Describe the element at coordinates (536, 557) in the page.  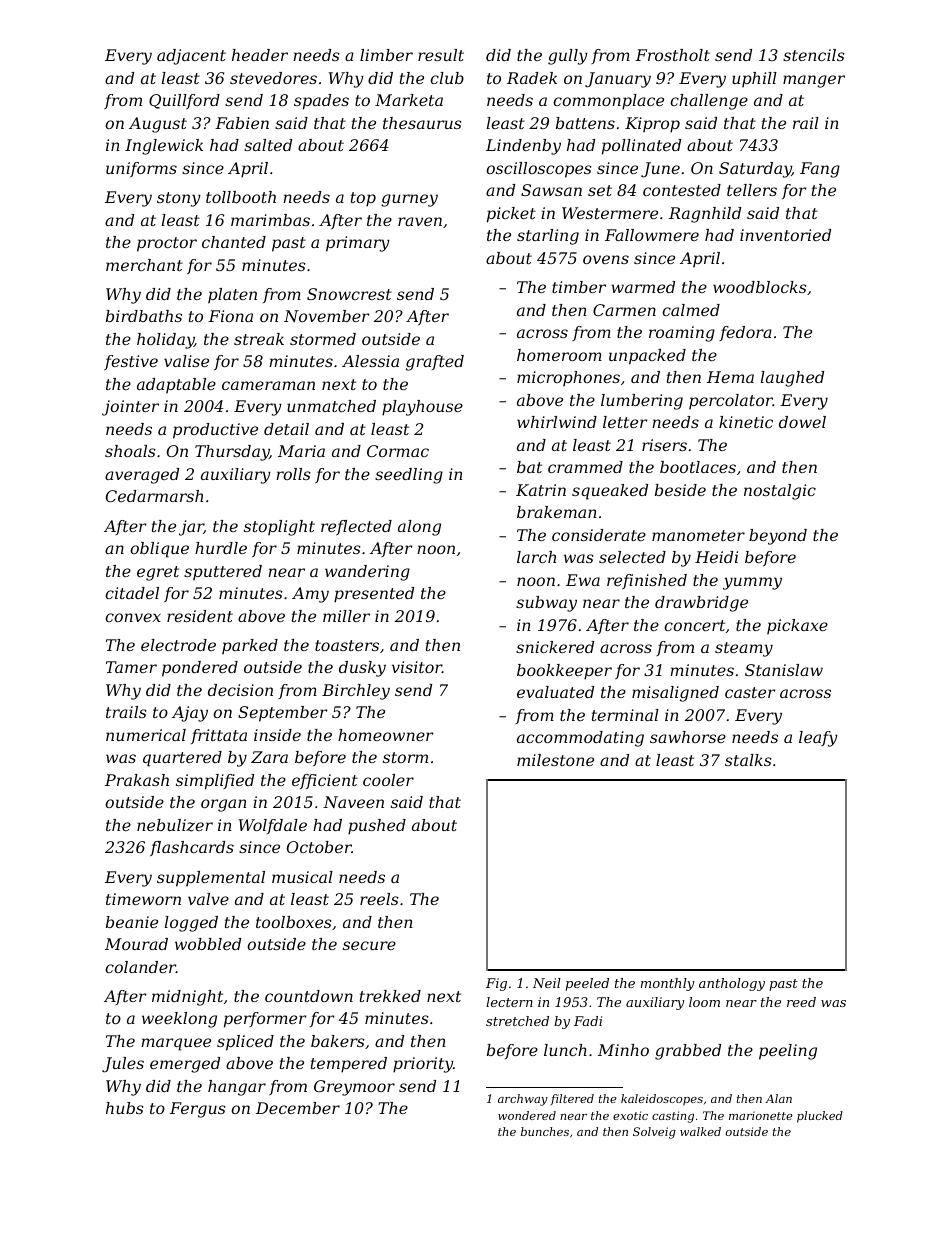
I see `larch` at that location.
